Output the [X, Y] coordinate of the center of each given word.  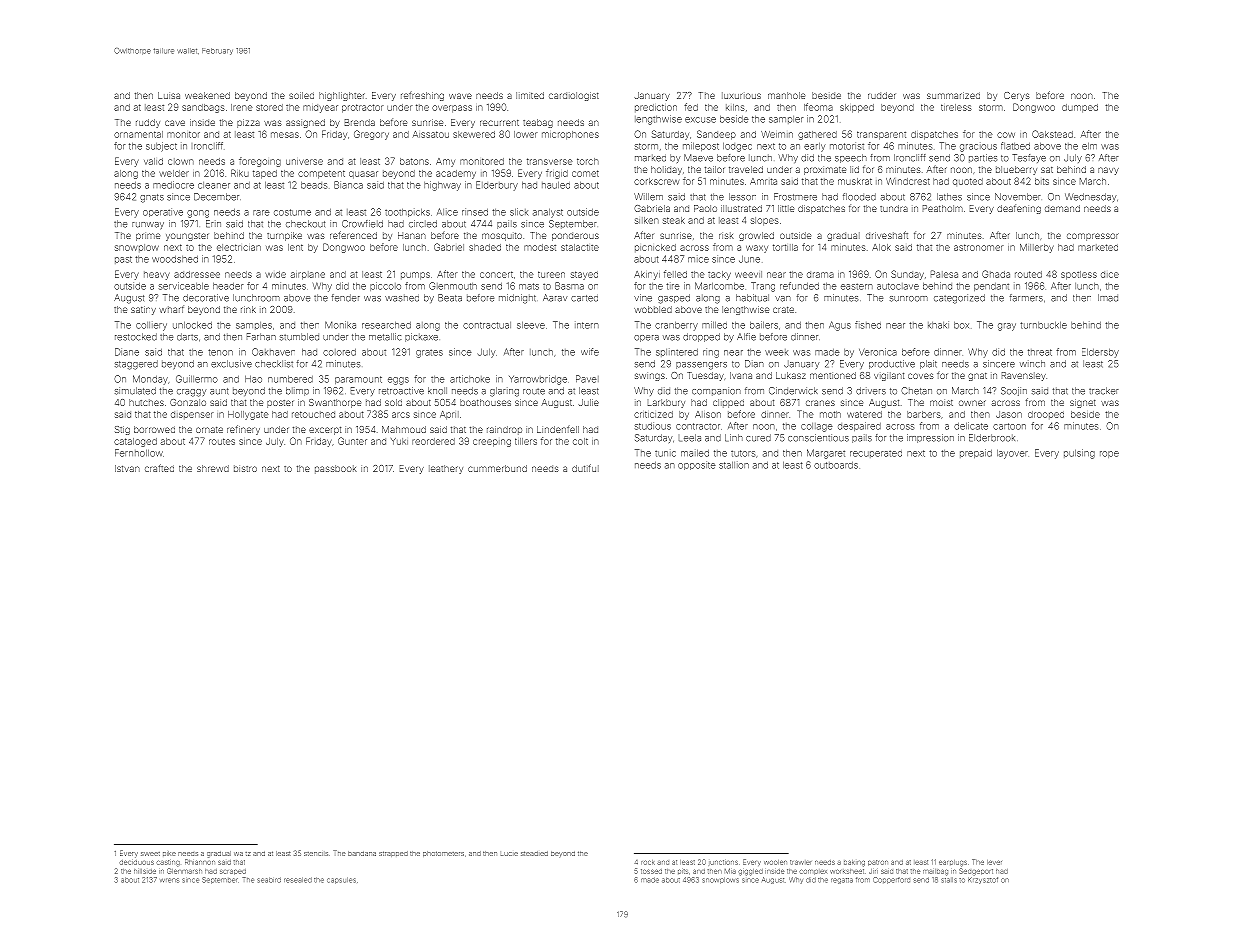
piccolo [385, 286]
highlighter [342, 96]
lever [994, 862]
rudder [881, 95]
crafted [159, 468]
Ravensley [1024, 376]
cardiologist [574, 96]
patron [878, 863]
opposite [697, 465]
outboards [836, 465]
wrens [169, 880]
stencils [316, 854]
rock [648, 862]
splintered [677, 353]
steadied [534, 853]
